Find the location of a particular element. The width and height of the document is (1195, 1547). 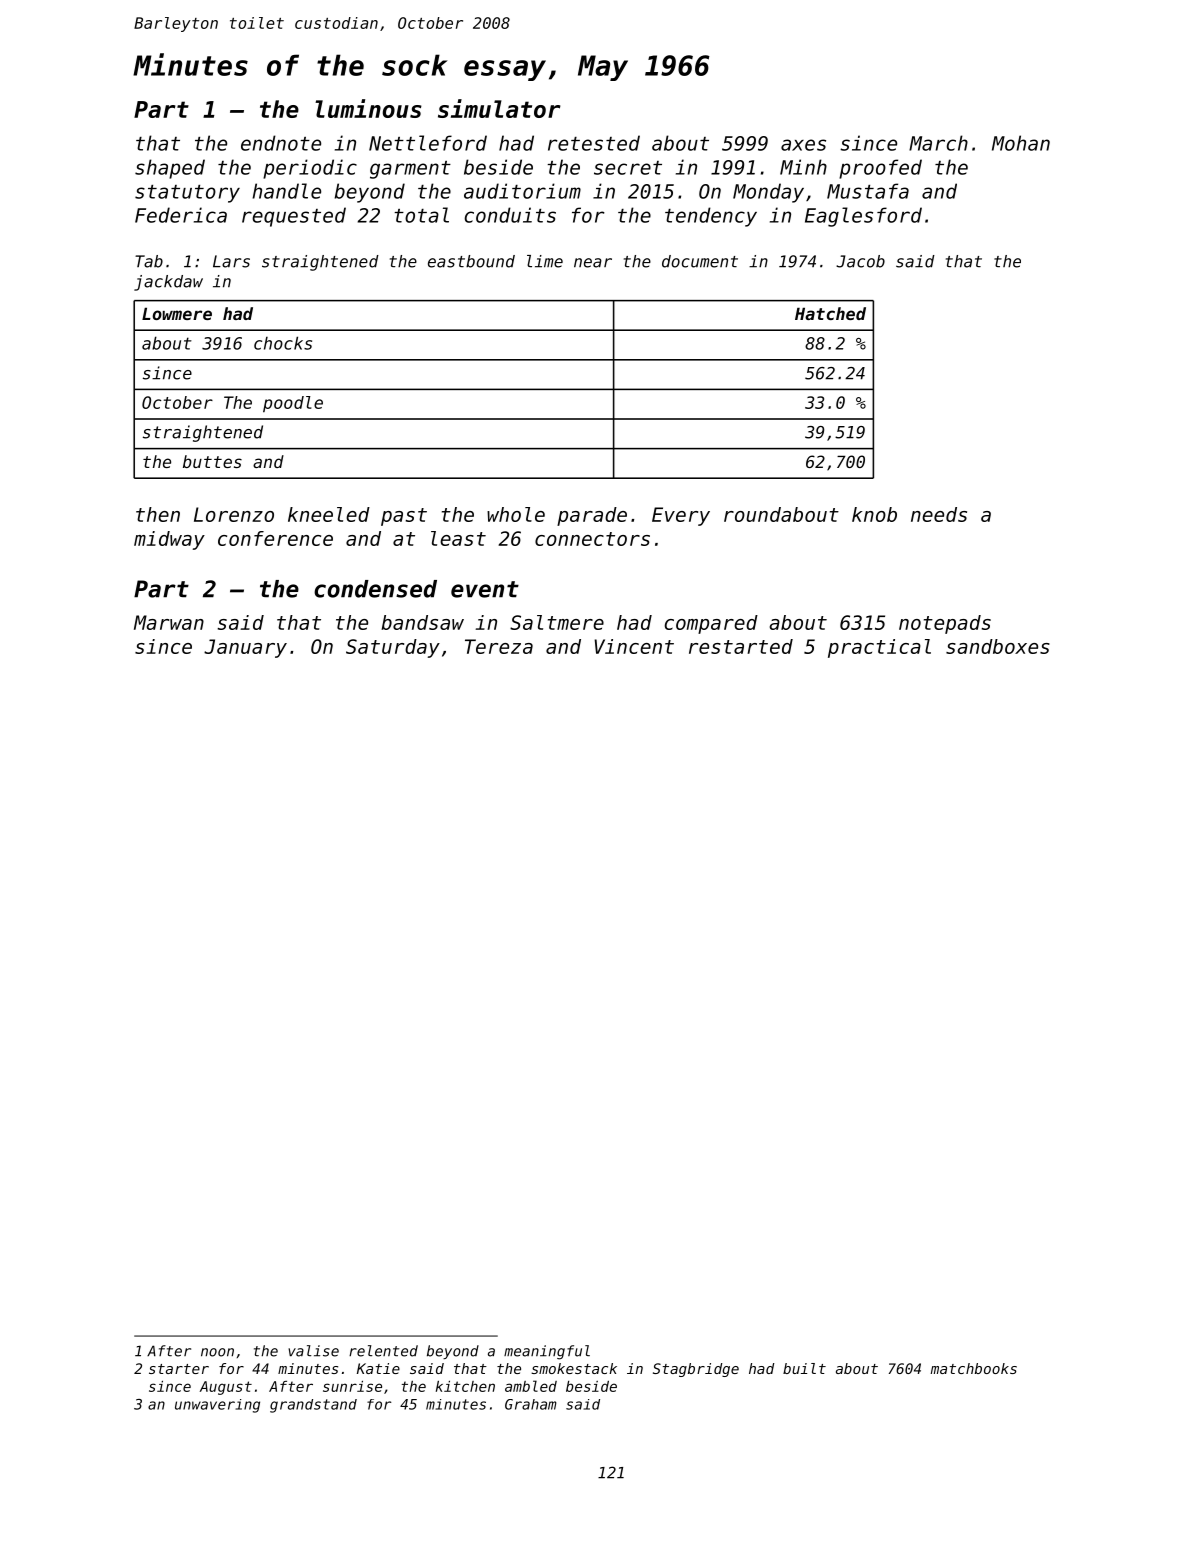

restarted is located at coordinates (741, 646).
